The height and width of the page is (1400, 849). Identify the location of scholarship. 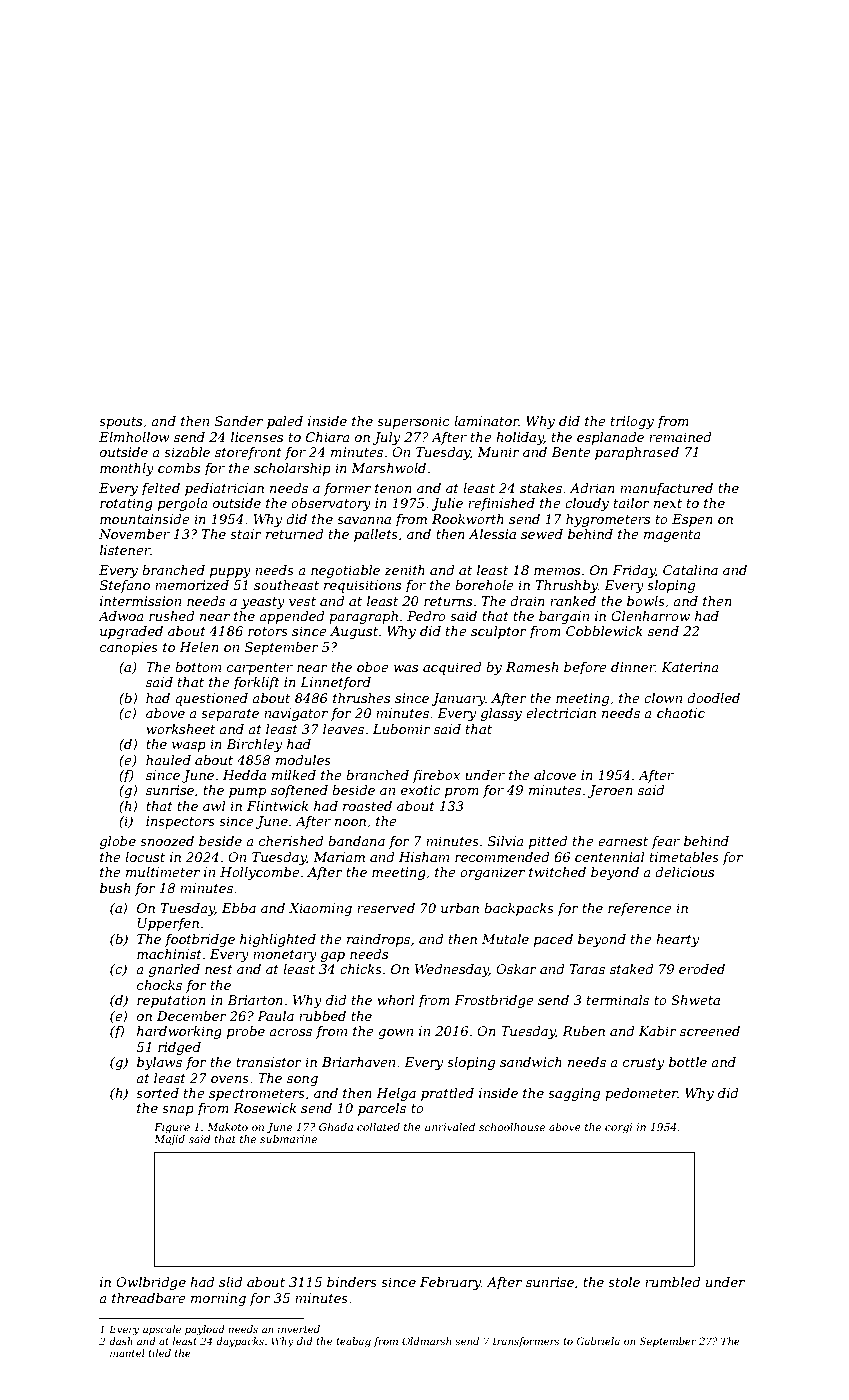
(292, 469).
